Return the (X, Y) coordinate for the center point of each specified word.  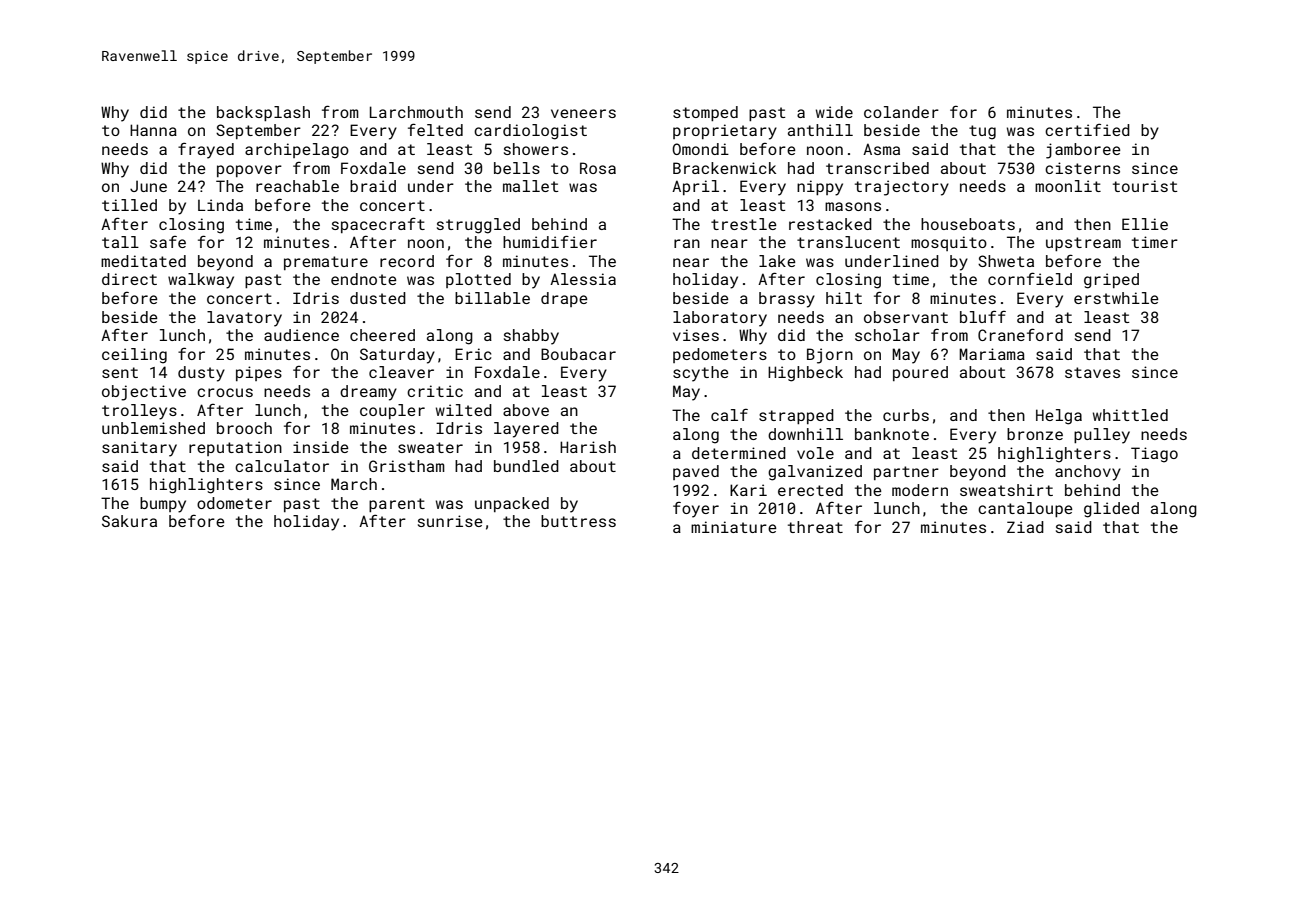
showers (536, 149)
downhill (805, 434)
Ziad (1025, 527)
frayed (206, 150)
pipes (259, 373)
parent (397, 505)
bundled (526, 466)
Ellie (1145, 224)
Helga (1059, 417)
